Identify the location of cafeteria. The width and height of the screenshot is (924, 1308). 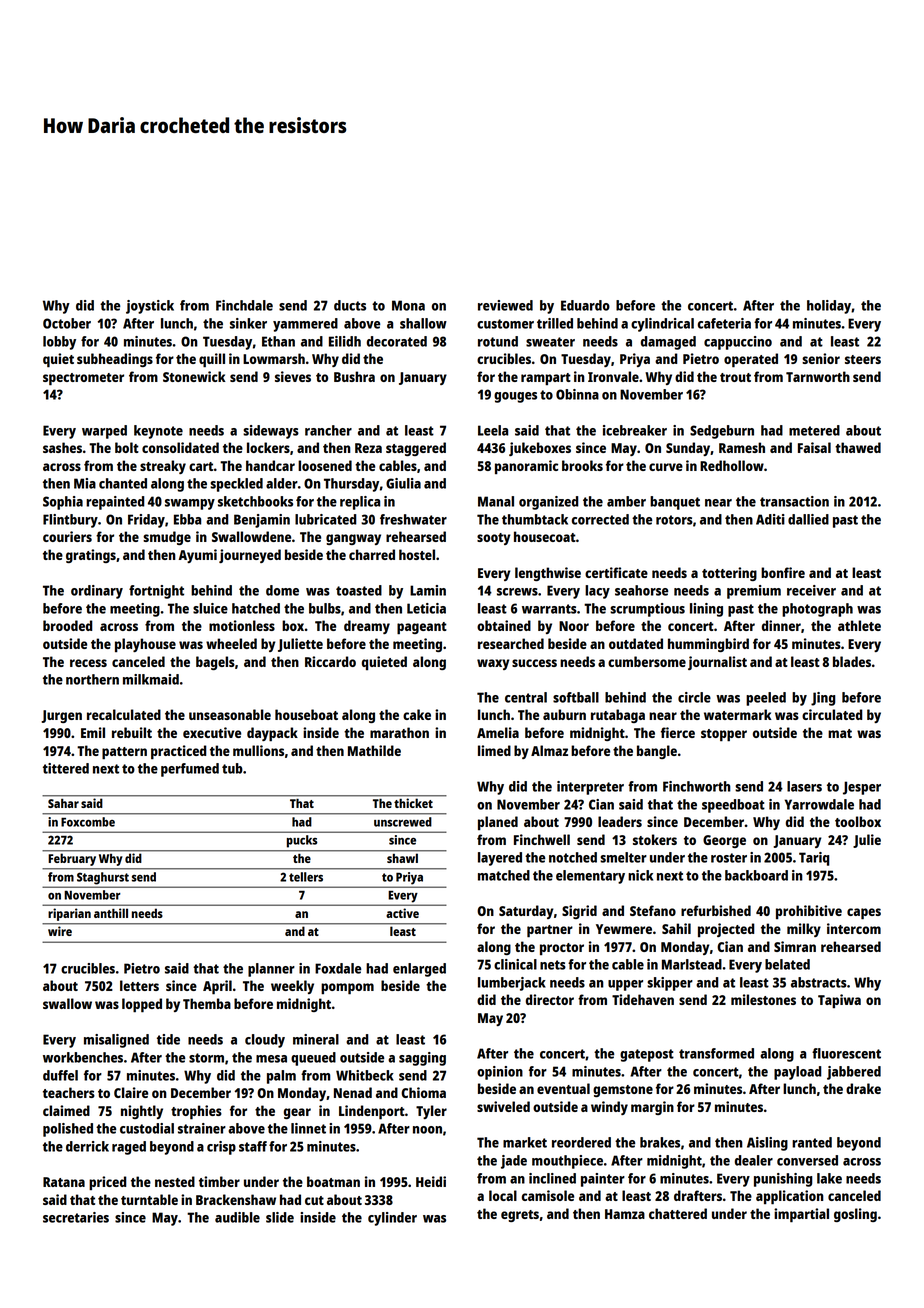
(724, 323).
